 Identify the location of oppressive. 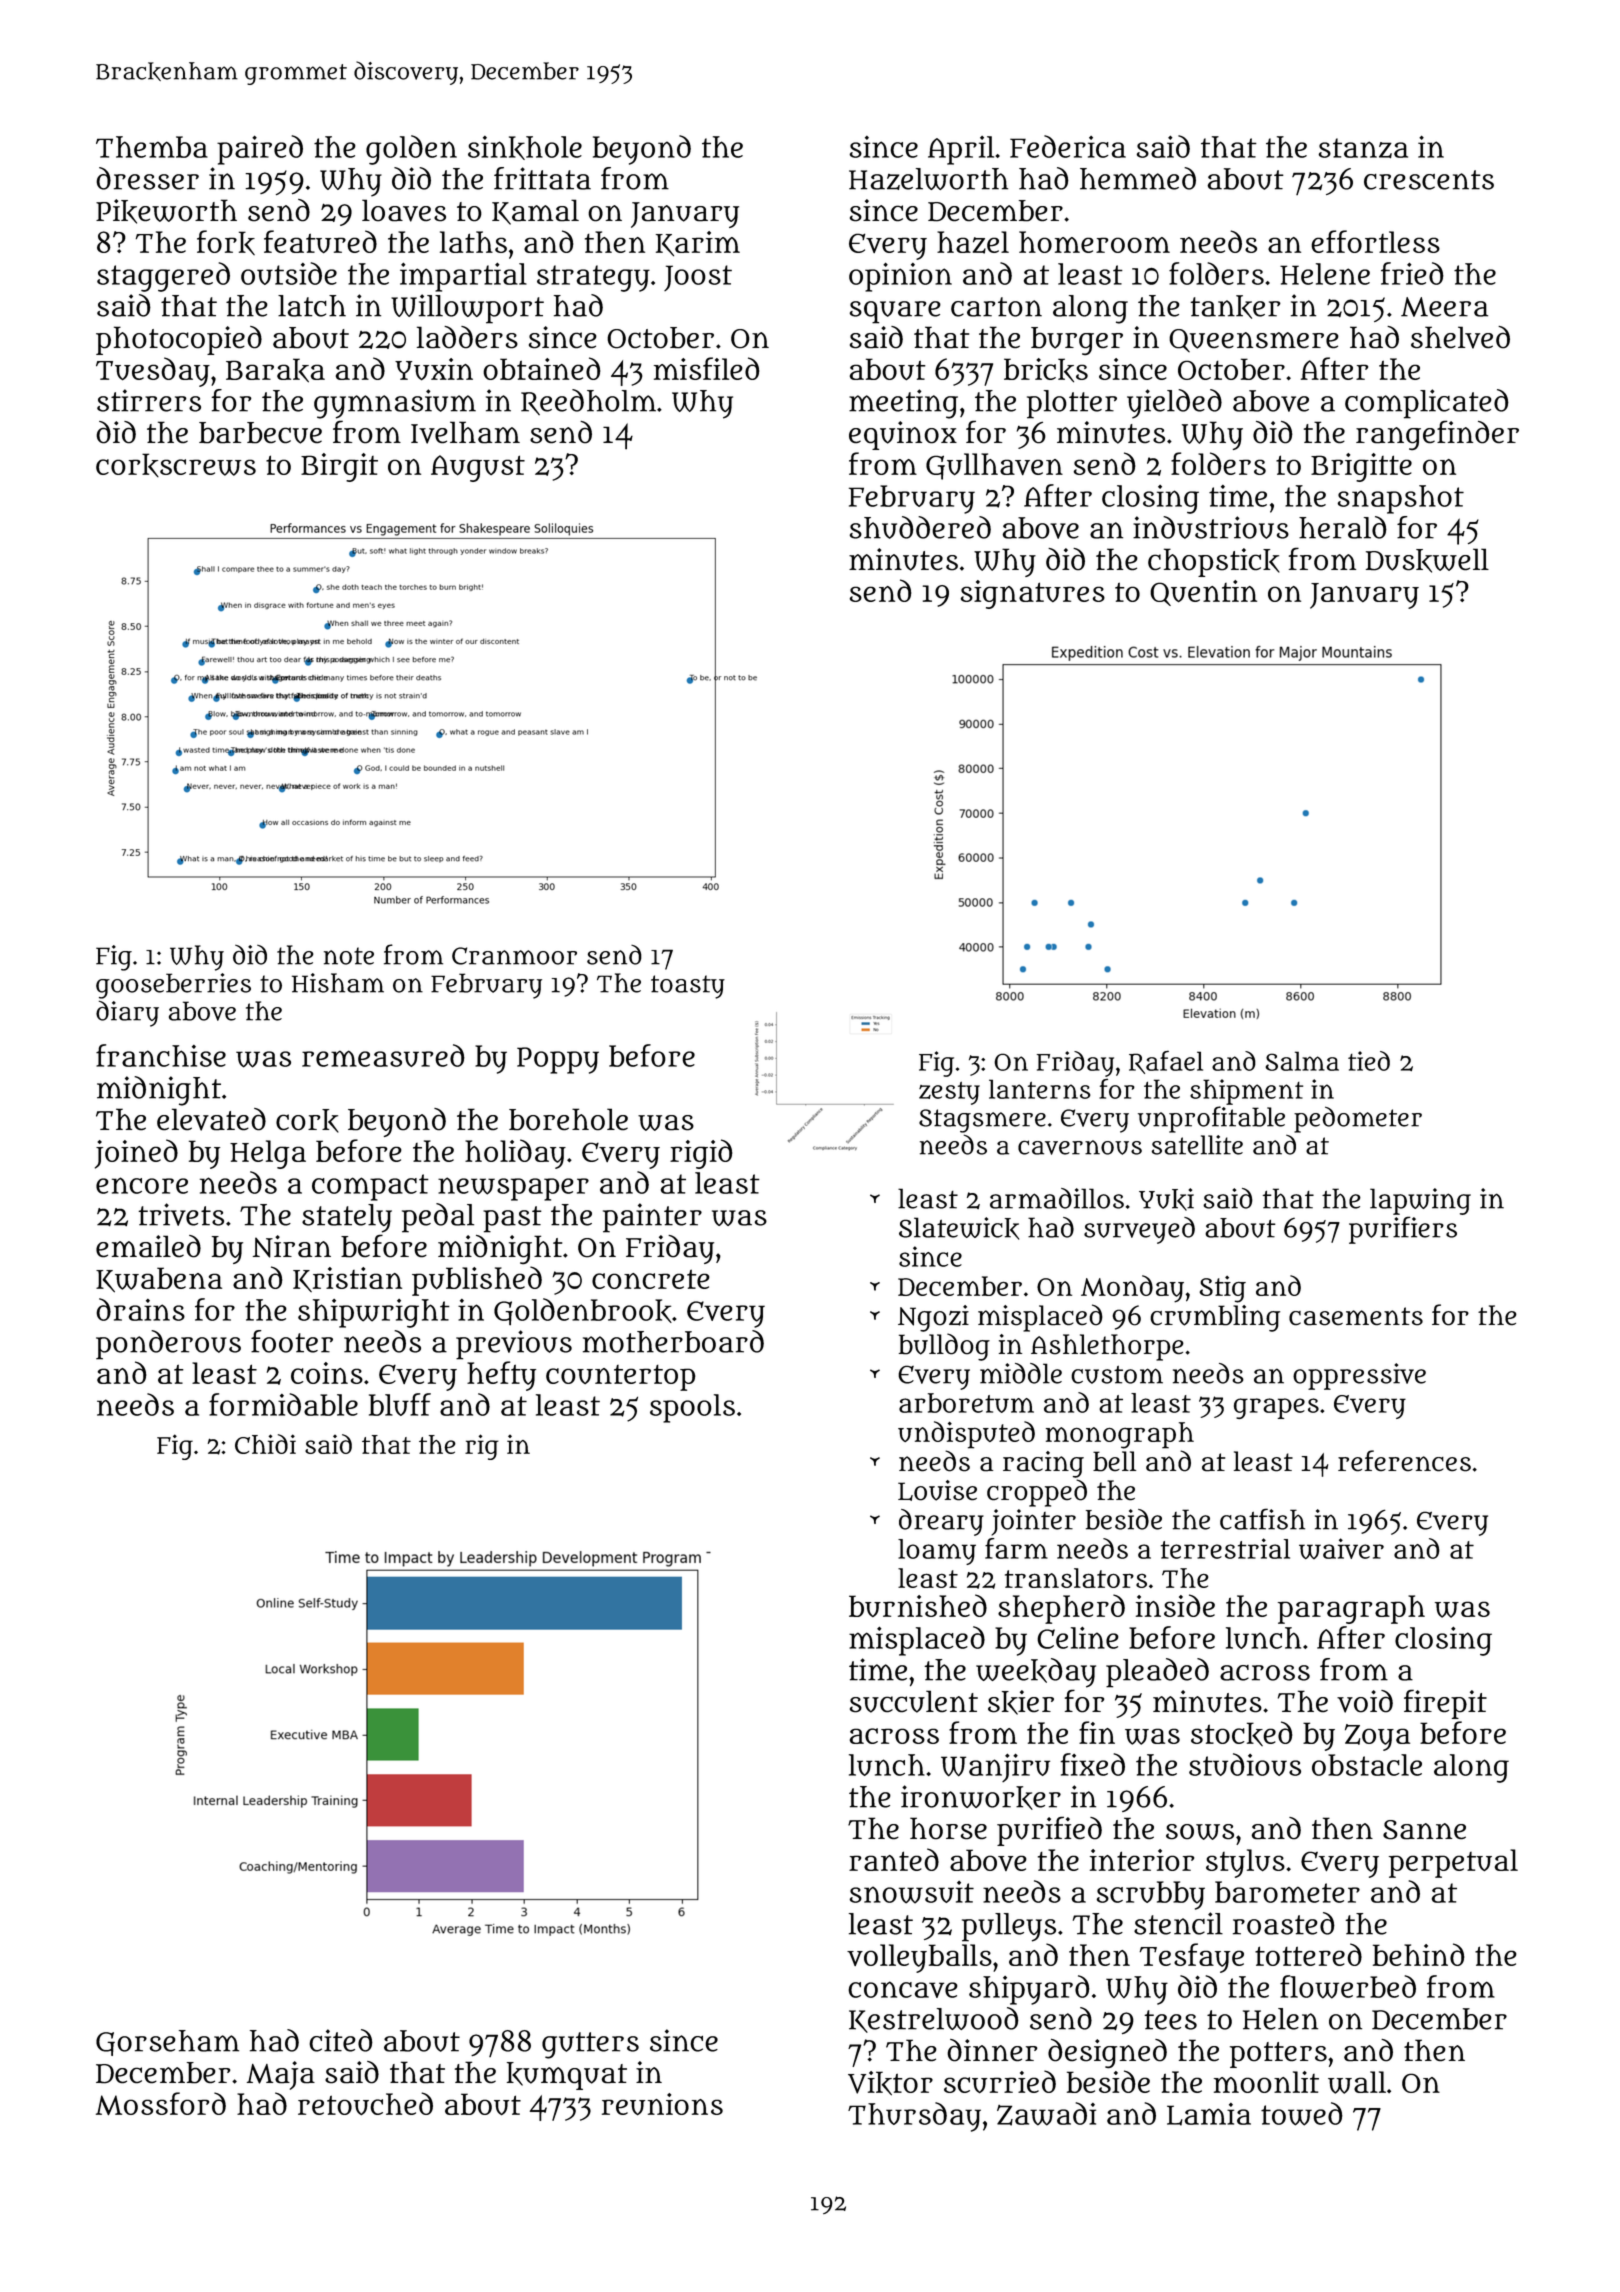
(1359, 1376).
